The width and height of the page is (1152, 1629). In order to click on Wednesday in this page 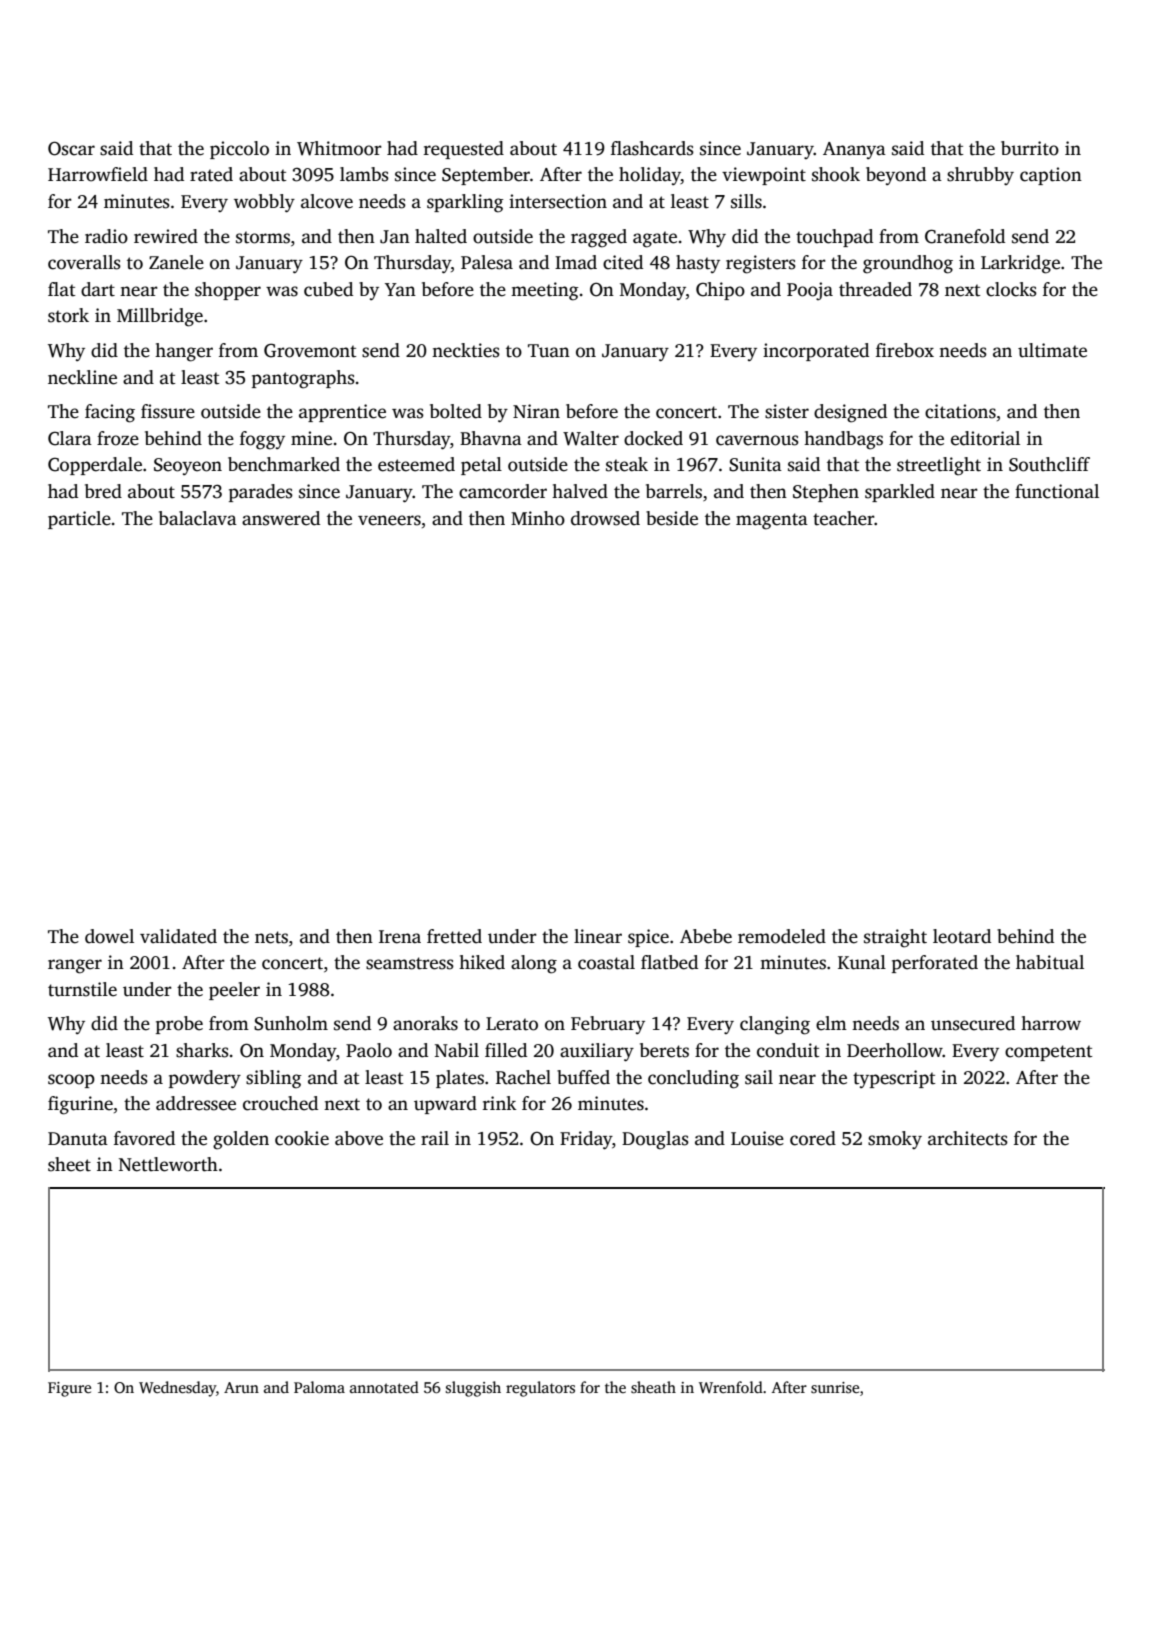, I will do `click(177, 1389)`.
